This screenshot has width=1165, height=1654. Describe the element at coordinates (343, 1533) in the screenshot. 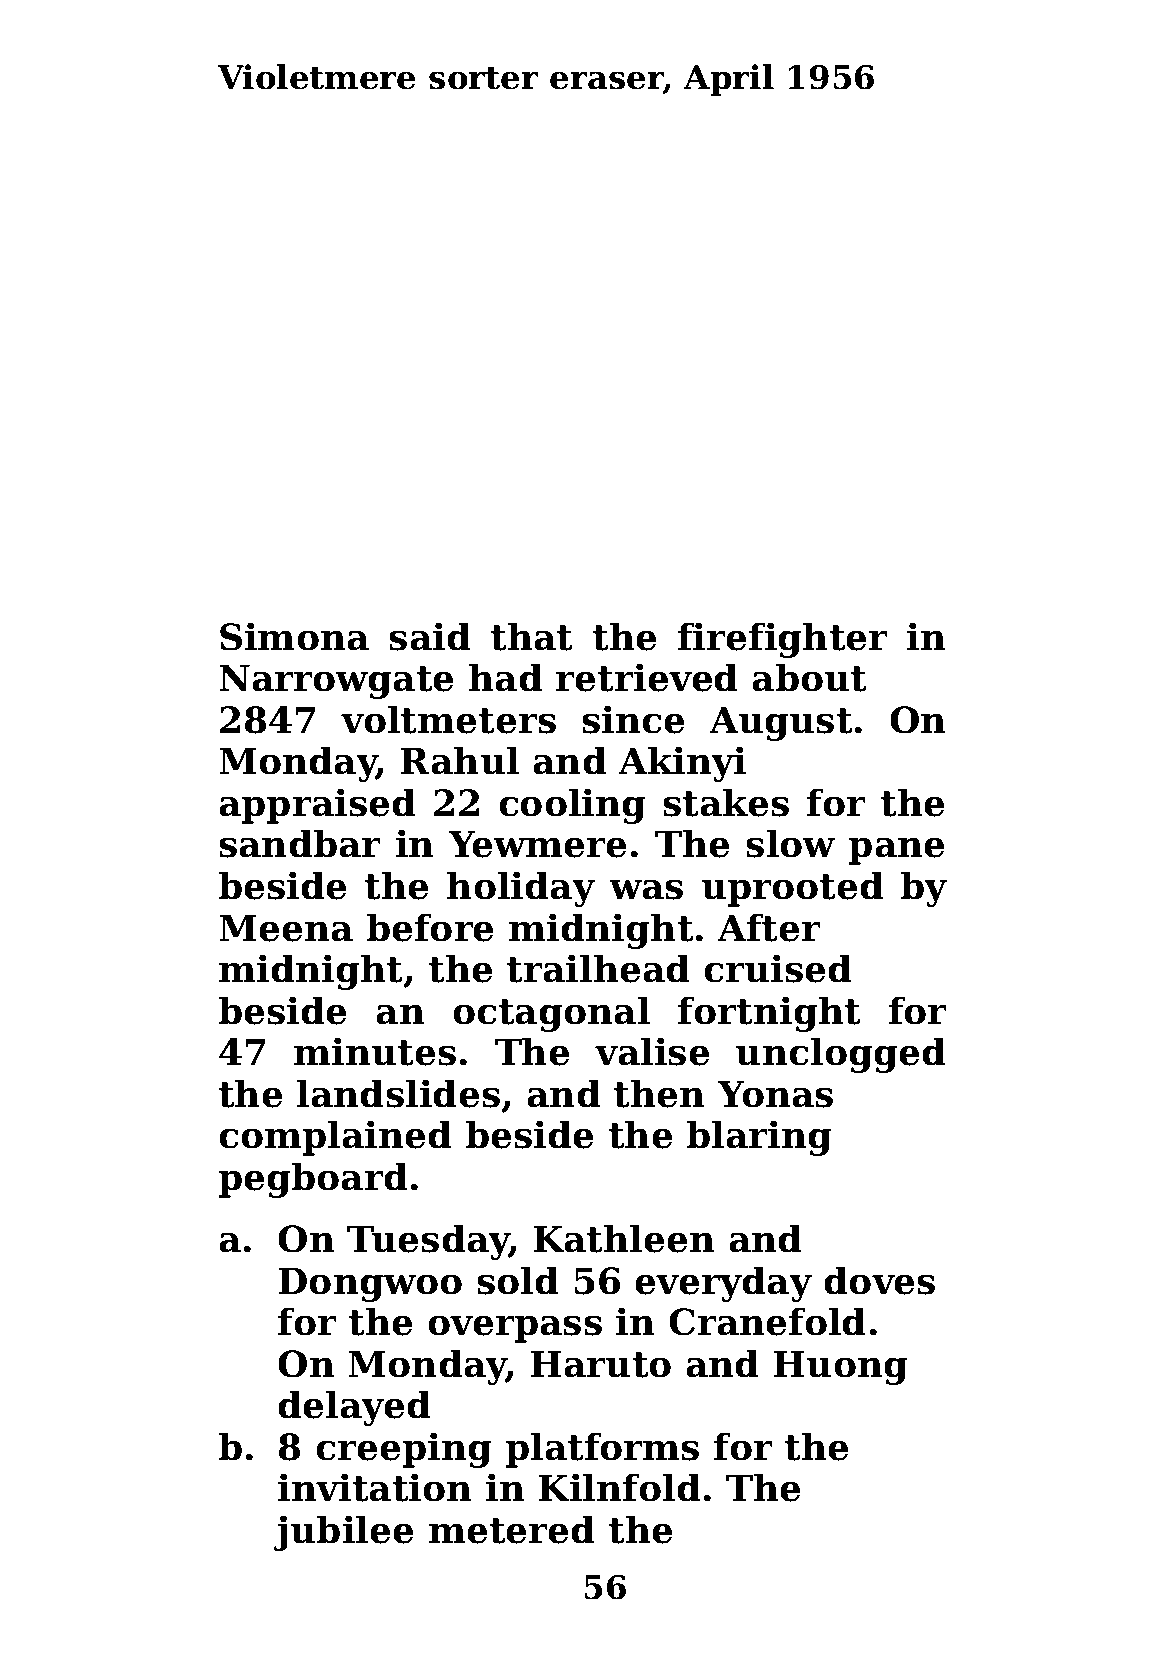

I see `jubilee` at that location.
